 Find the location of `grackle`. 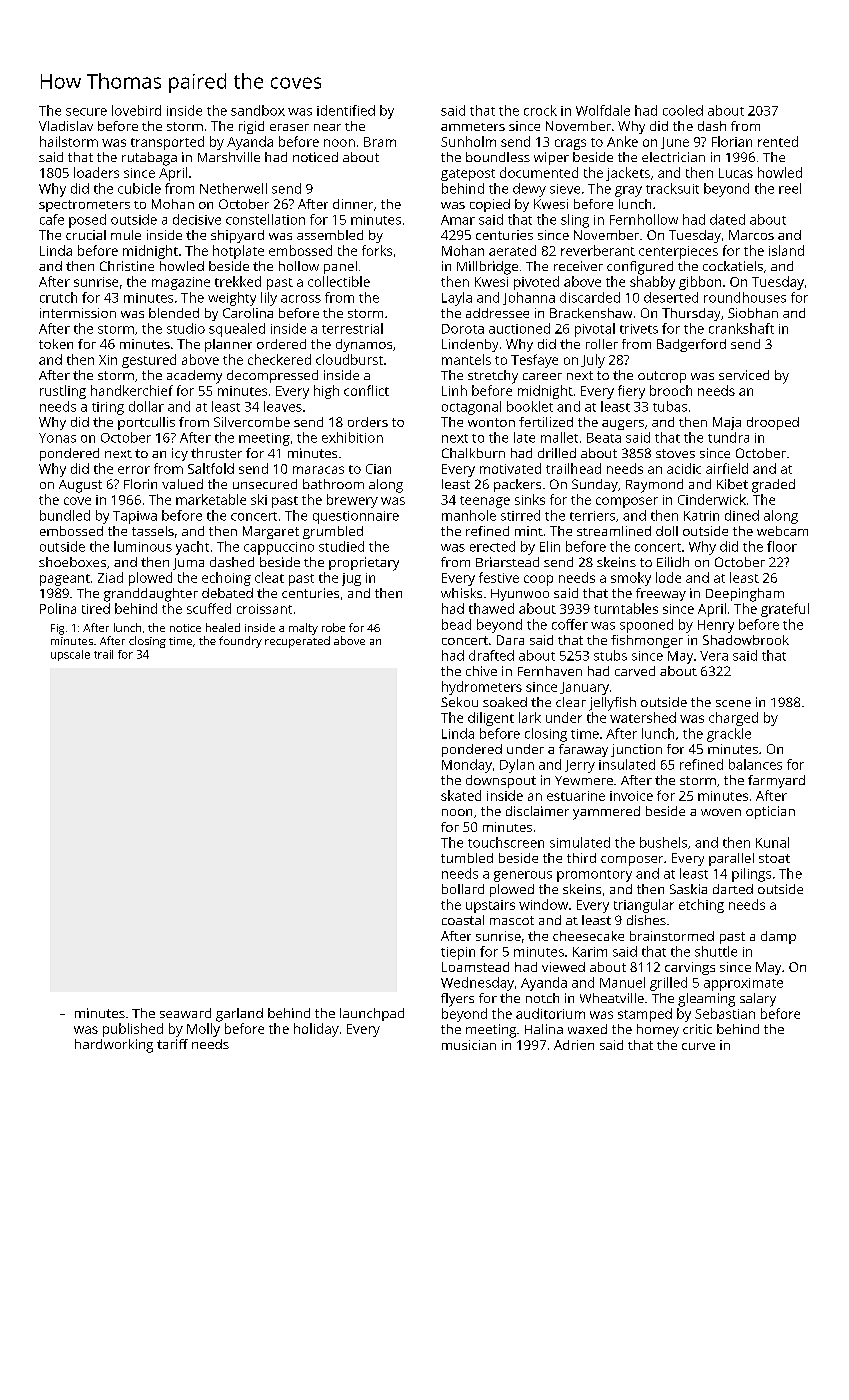

grackle is located at coordinates (729, 735).
